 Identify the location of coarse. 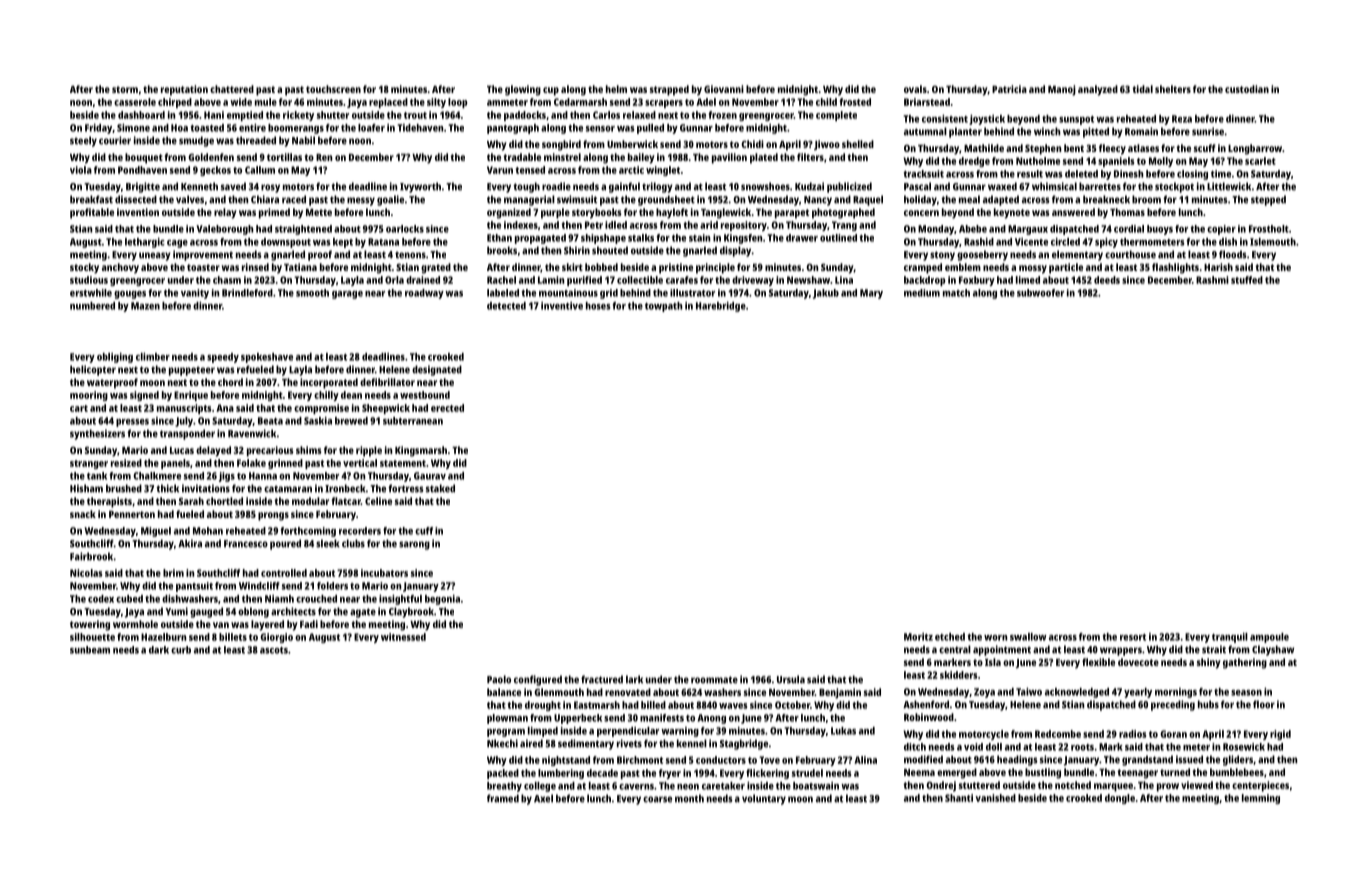
(657, 799).
